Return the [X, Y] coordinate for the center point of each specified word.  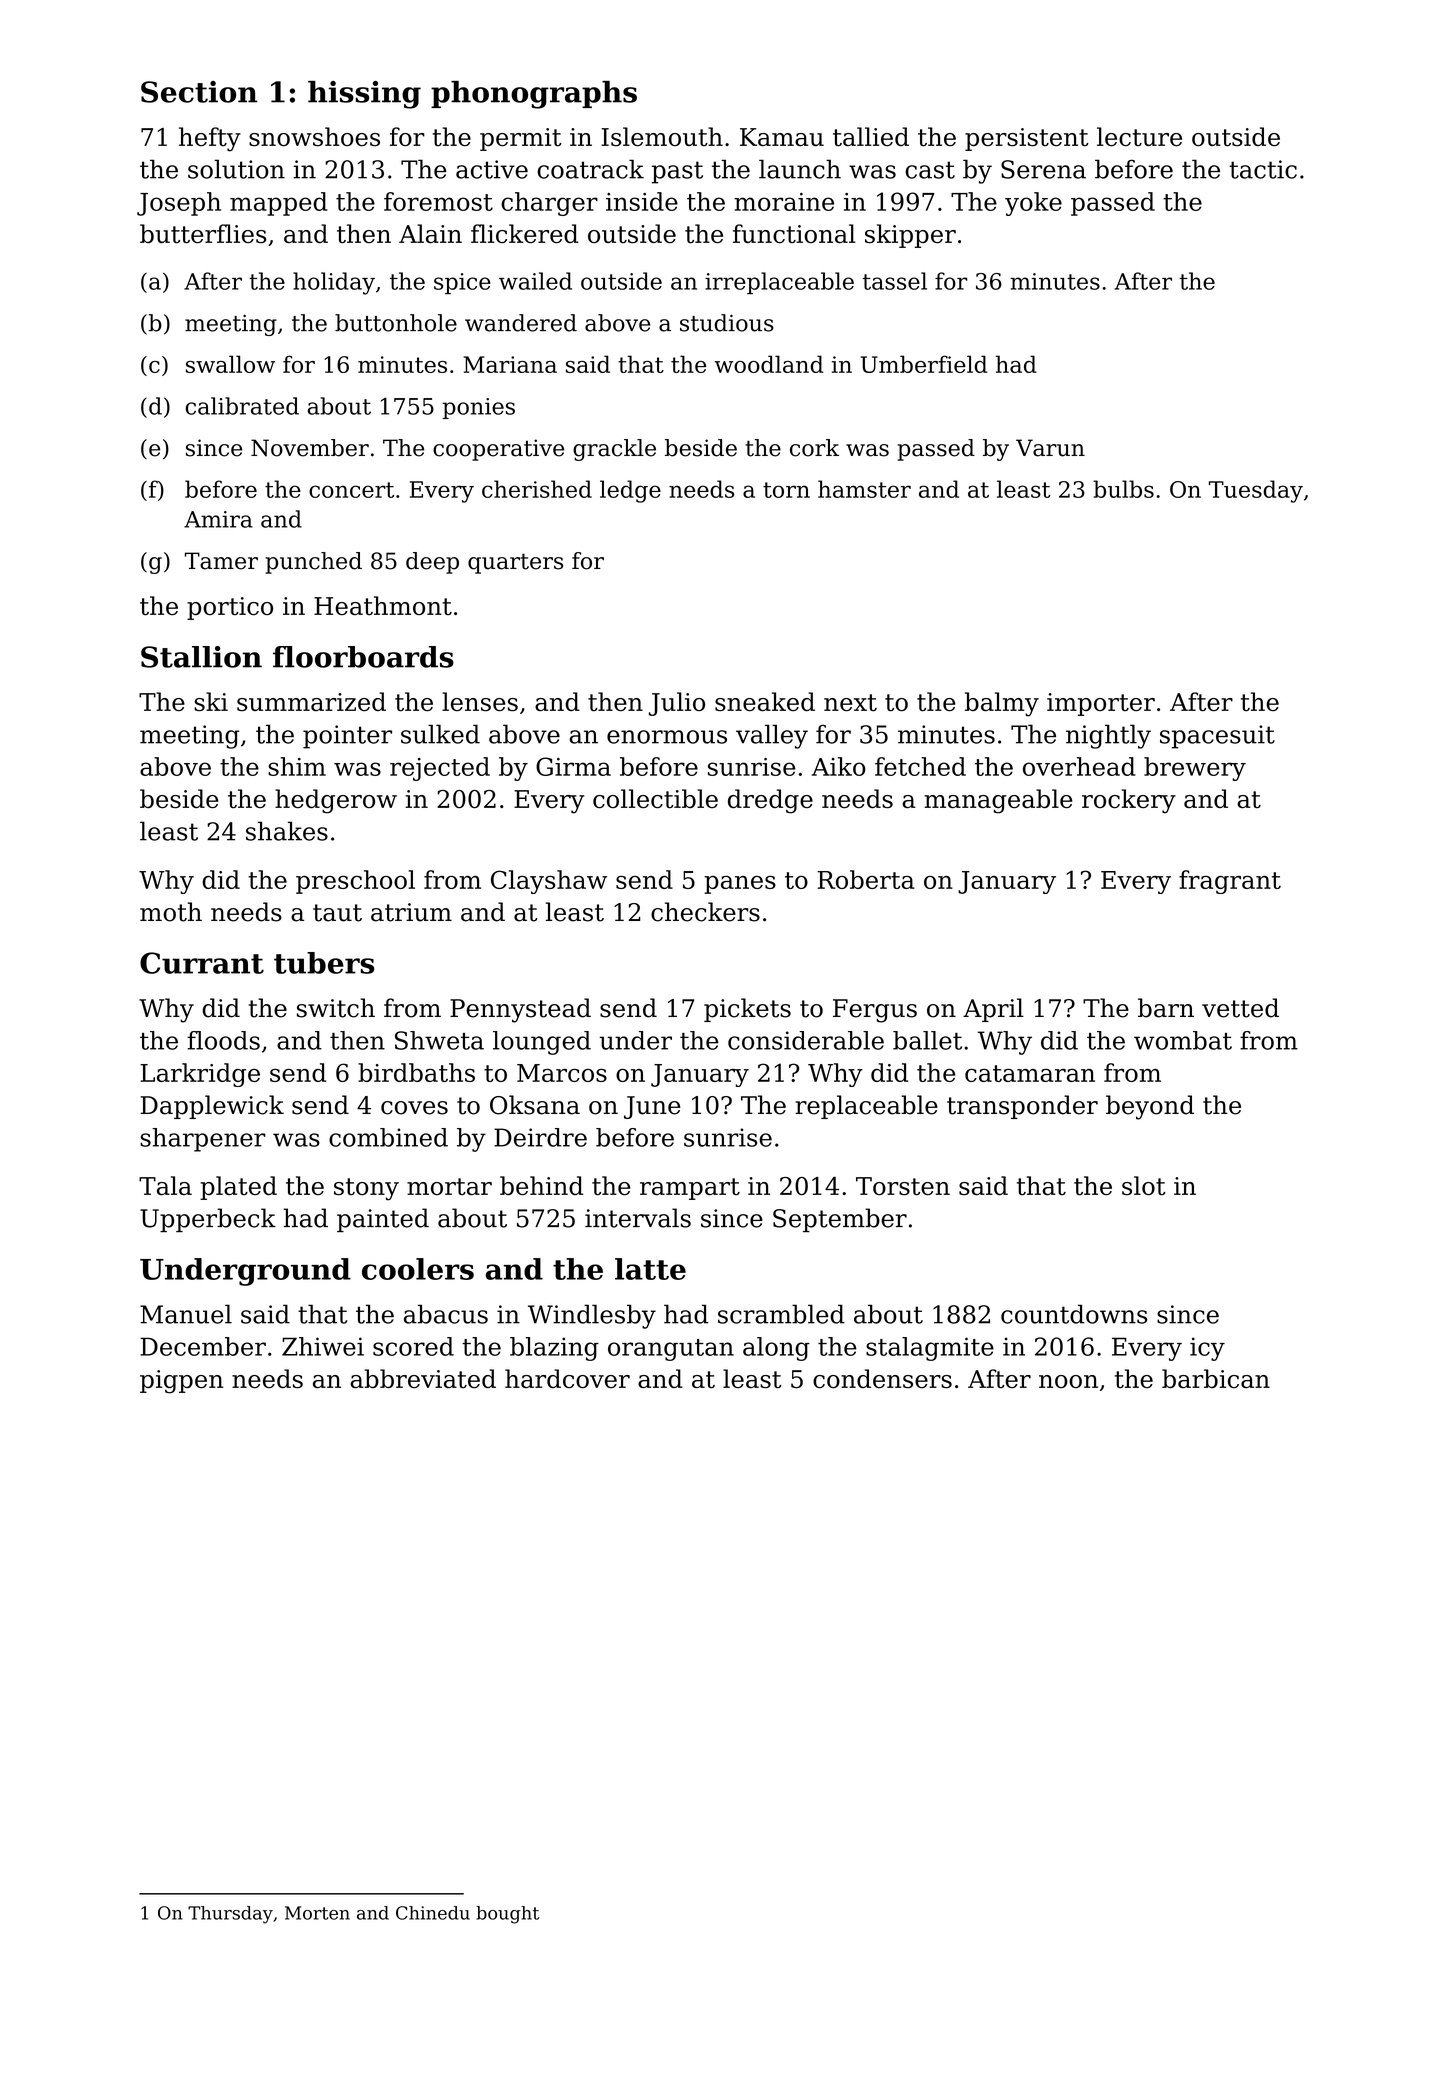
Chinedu [433, 1913]
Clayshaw [549, 882]
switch [336, 1008]
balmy [1002, 704]
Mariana [510, 364]
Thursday [230, 1915]
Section [199, 92]
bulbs [1123, 489]
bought [507, 1915]
